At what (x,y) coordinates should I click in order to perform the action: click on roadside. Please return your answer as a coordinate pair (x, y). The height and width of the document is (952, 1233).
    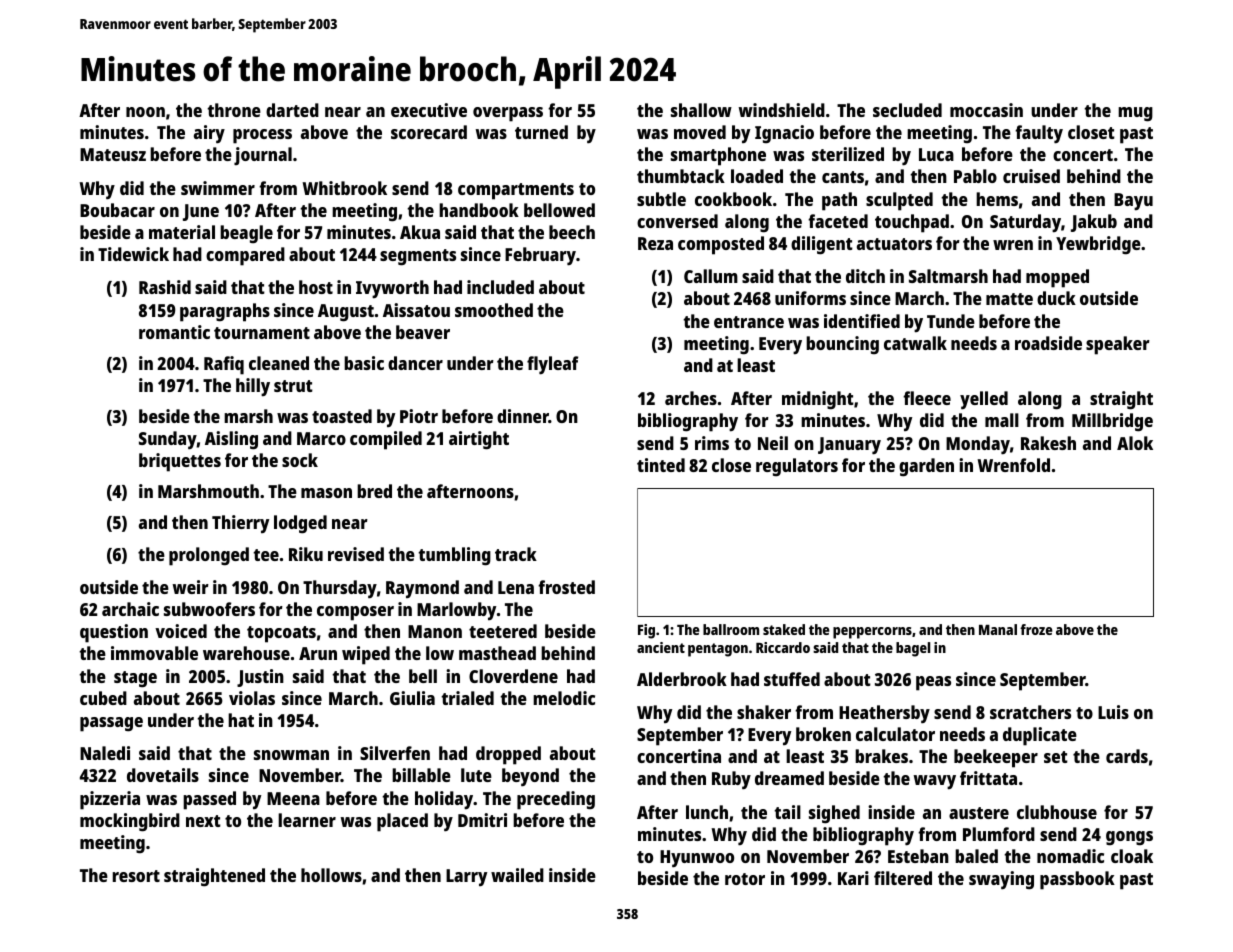
    Looking at the image, I should click on (1048, 343).
